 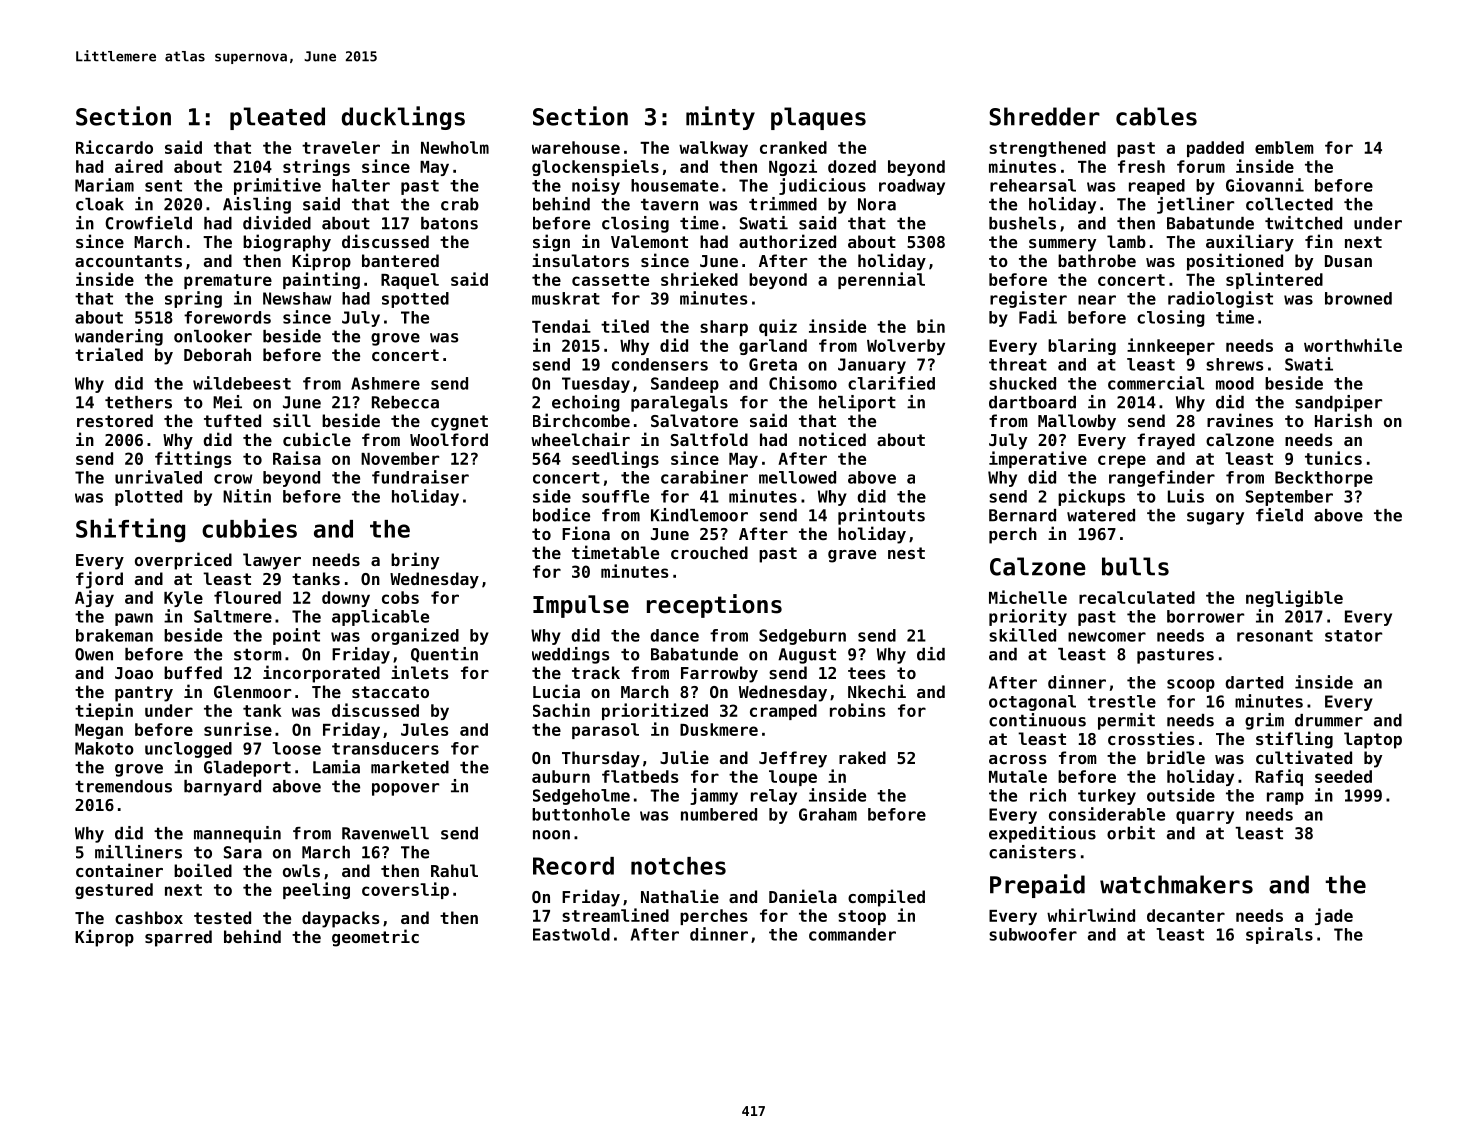 I want to click on restored, so click(x=115, y=420).
